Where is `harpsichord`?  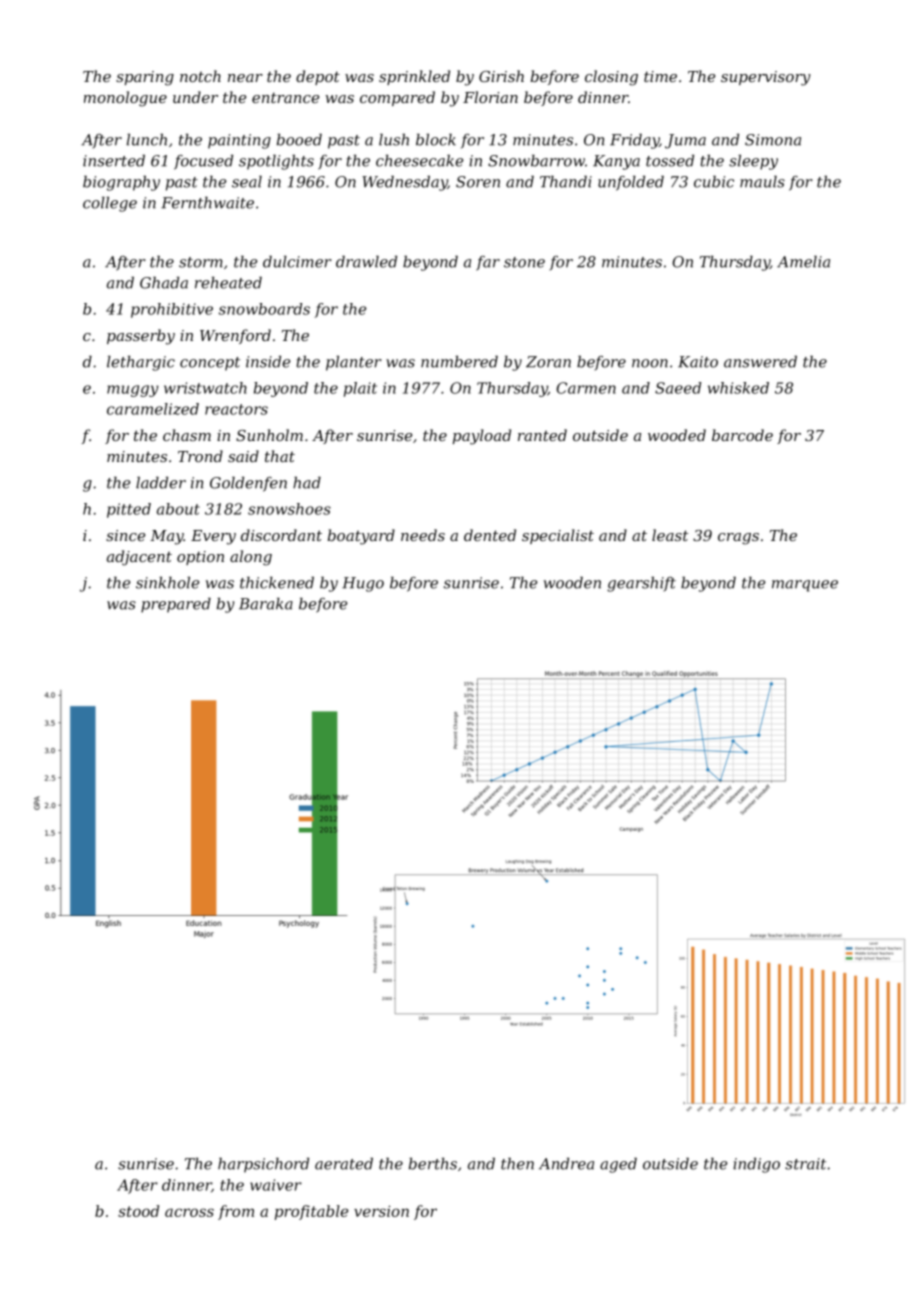 harpsichord is located at coordinates (263, 1165).
